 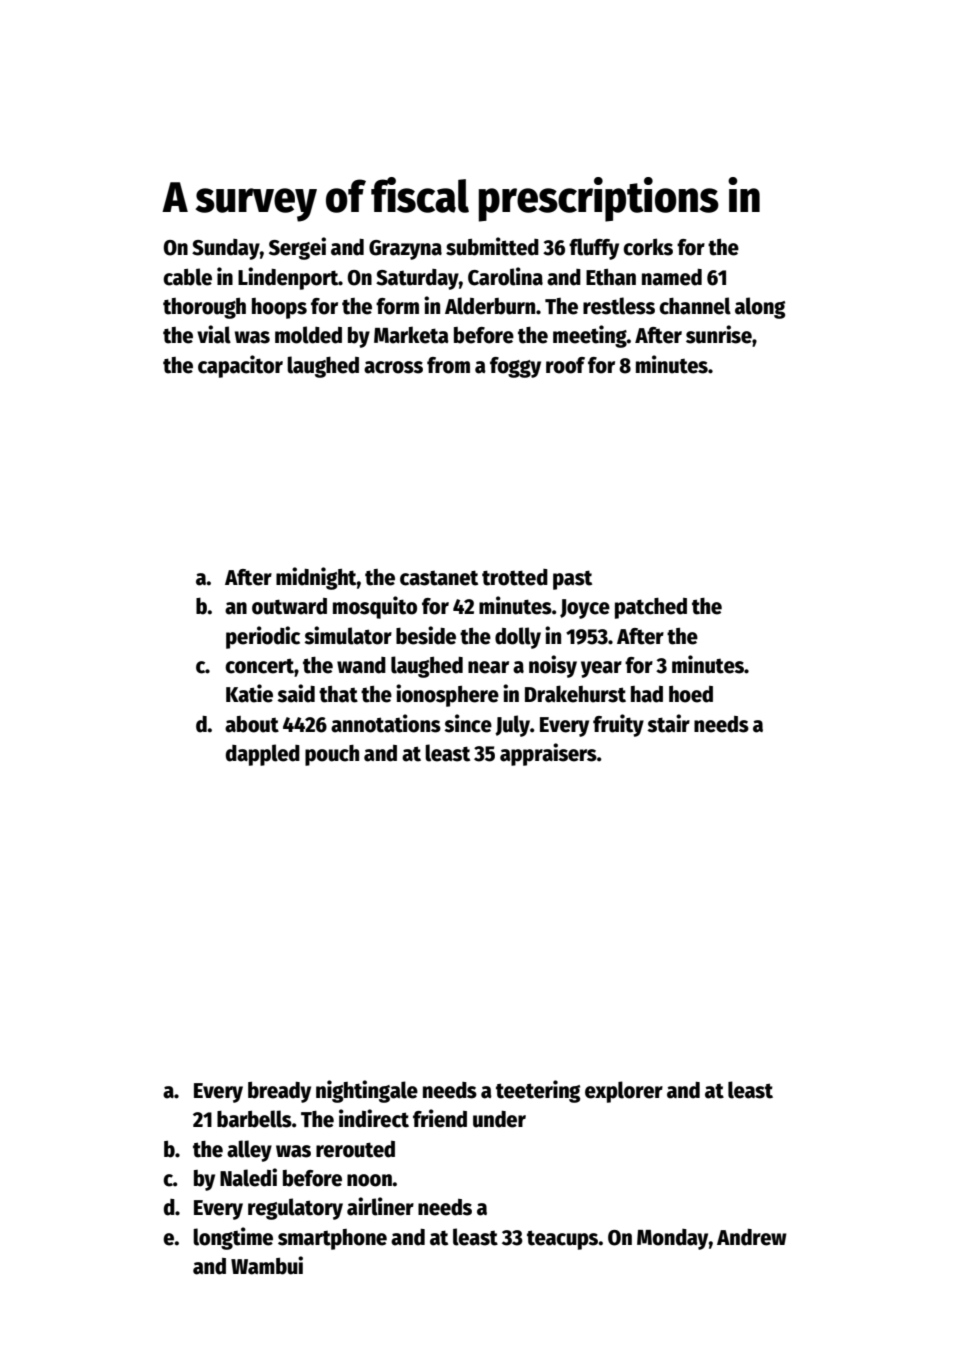 What do you see at coordinates (367, 1091) in the screenshot?
I see `nightingale` at bounding box center [367, 1091].
